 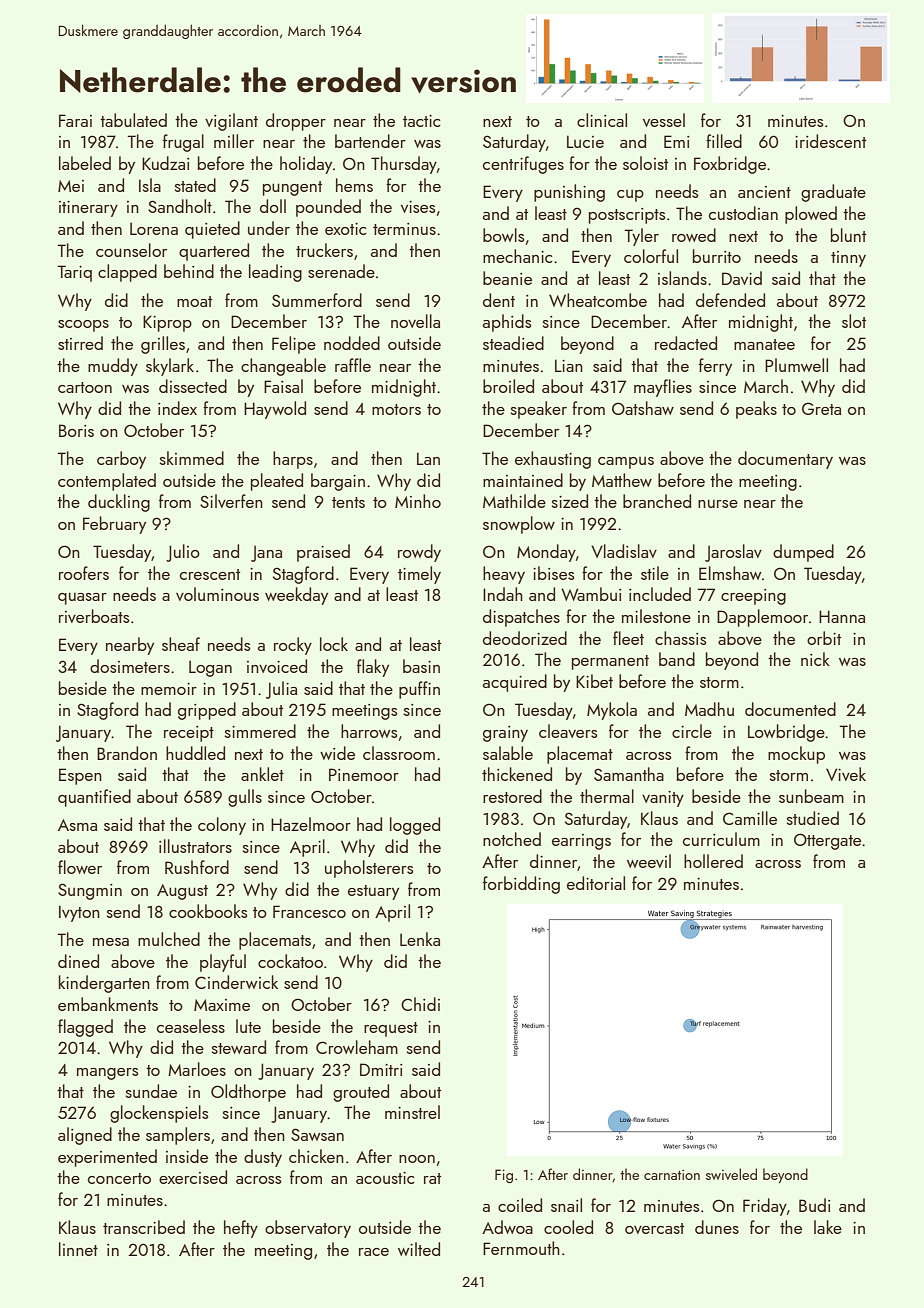 What do you see at coordinates (715, 367) in the page?
I see `ferry` at bounding box center [715, 367].
